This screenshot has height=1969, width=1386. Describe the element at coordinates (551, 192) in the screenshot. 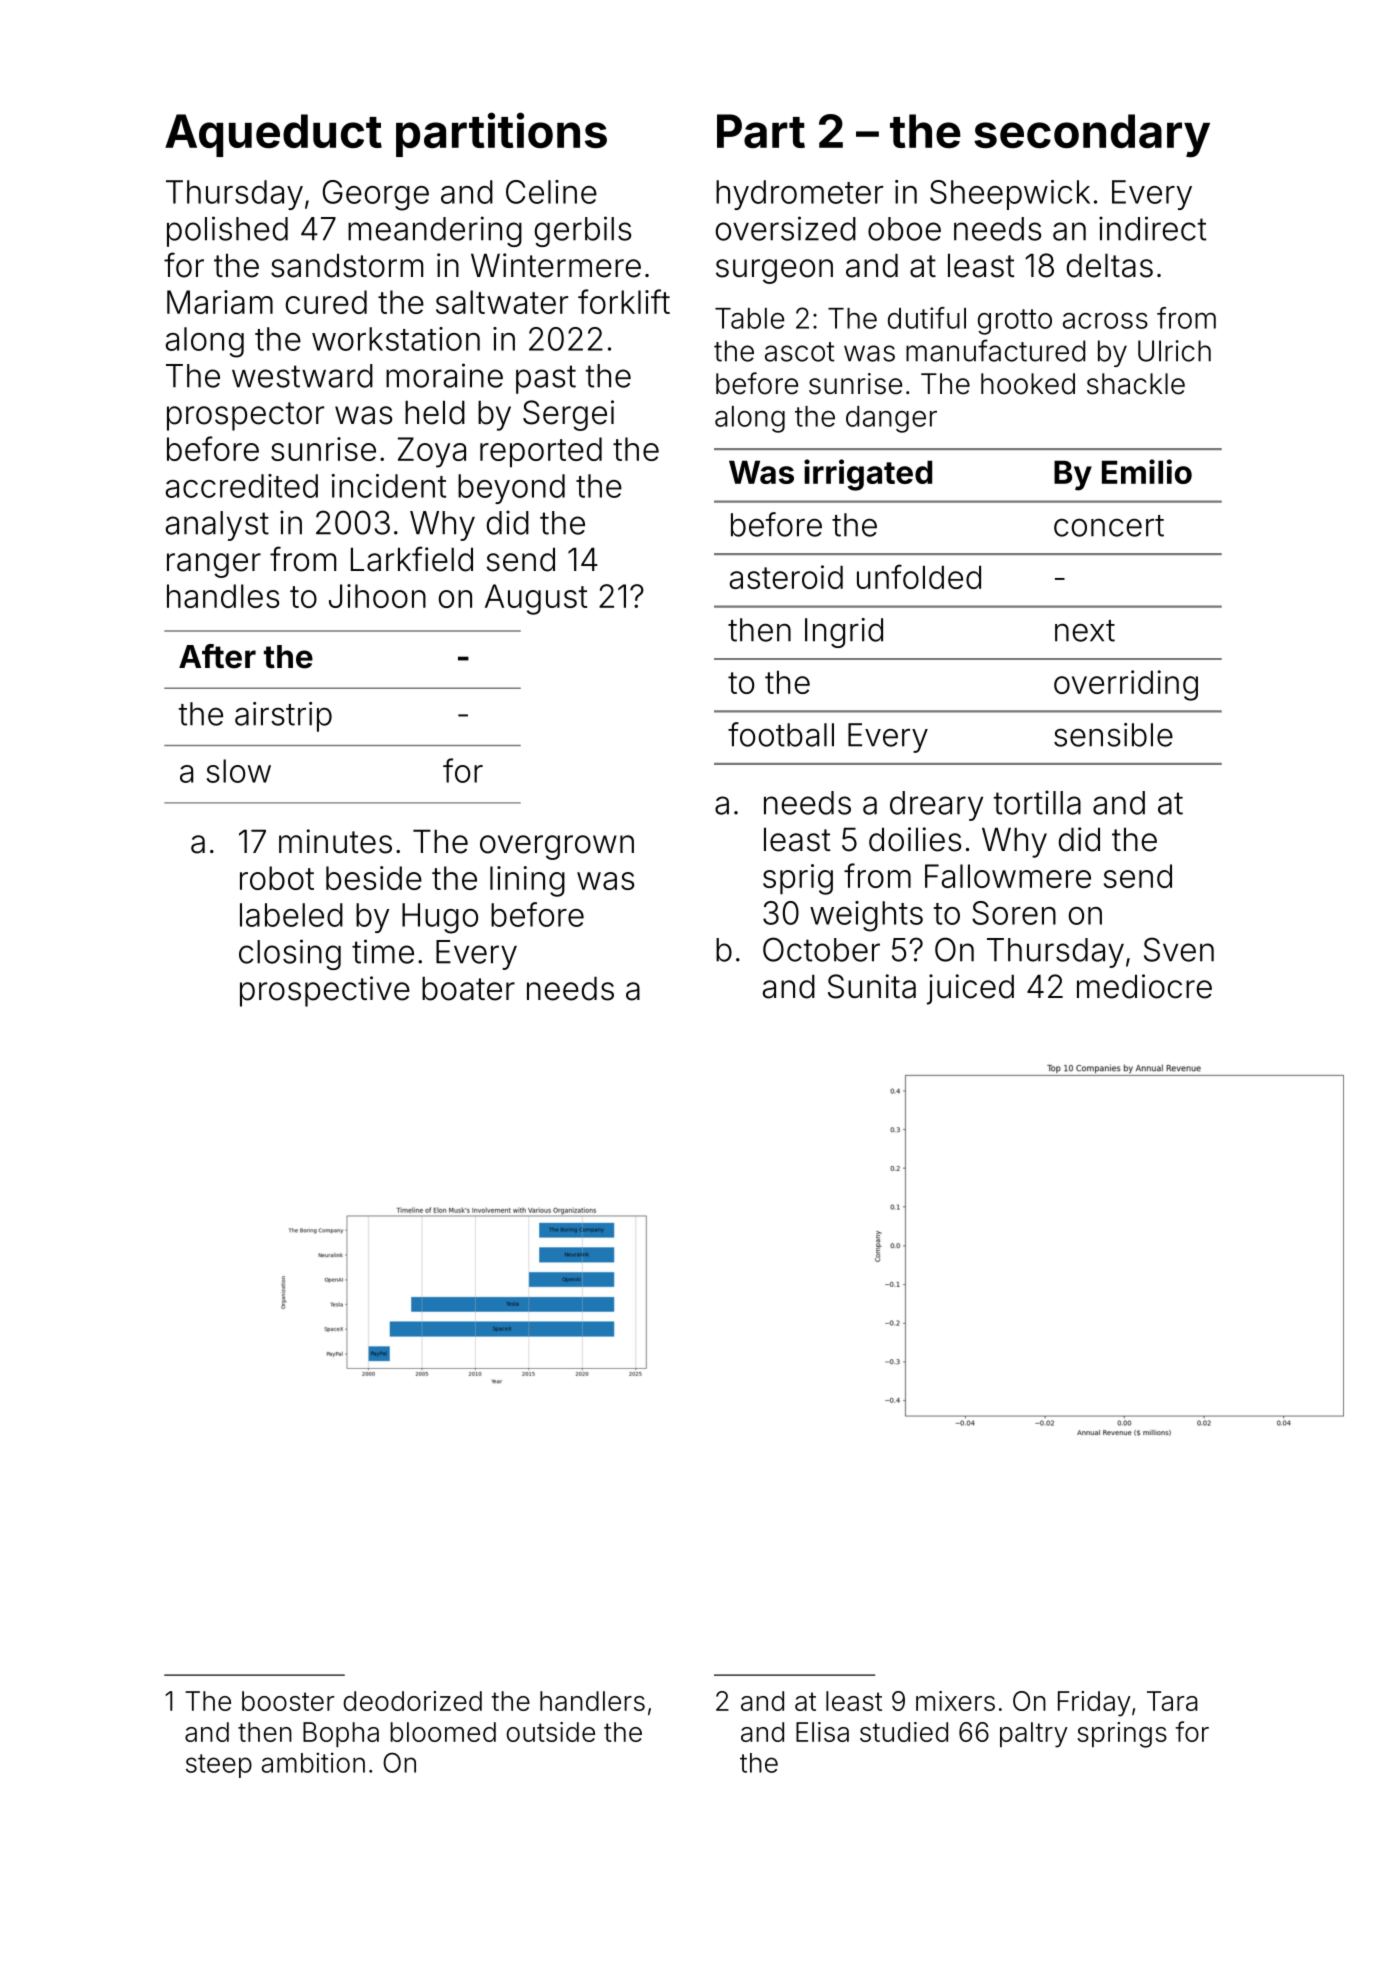

I see `Celine` at that location.
